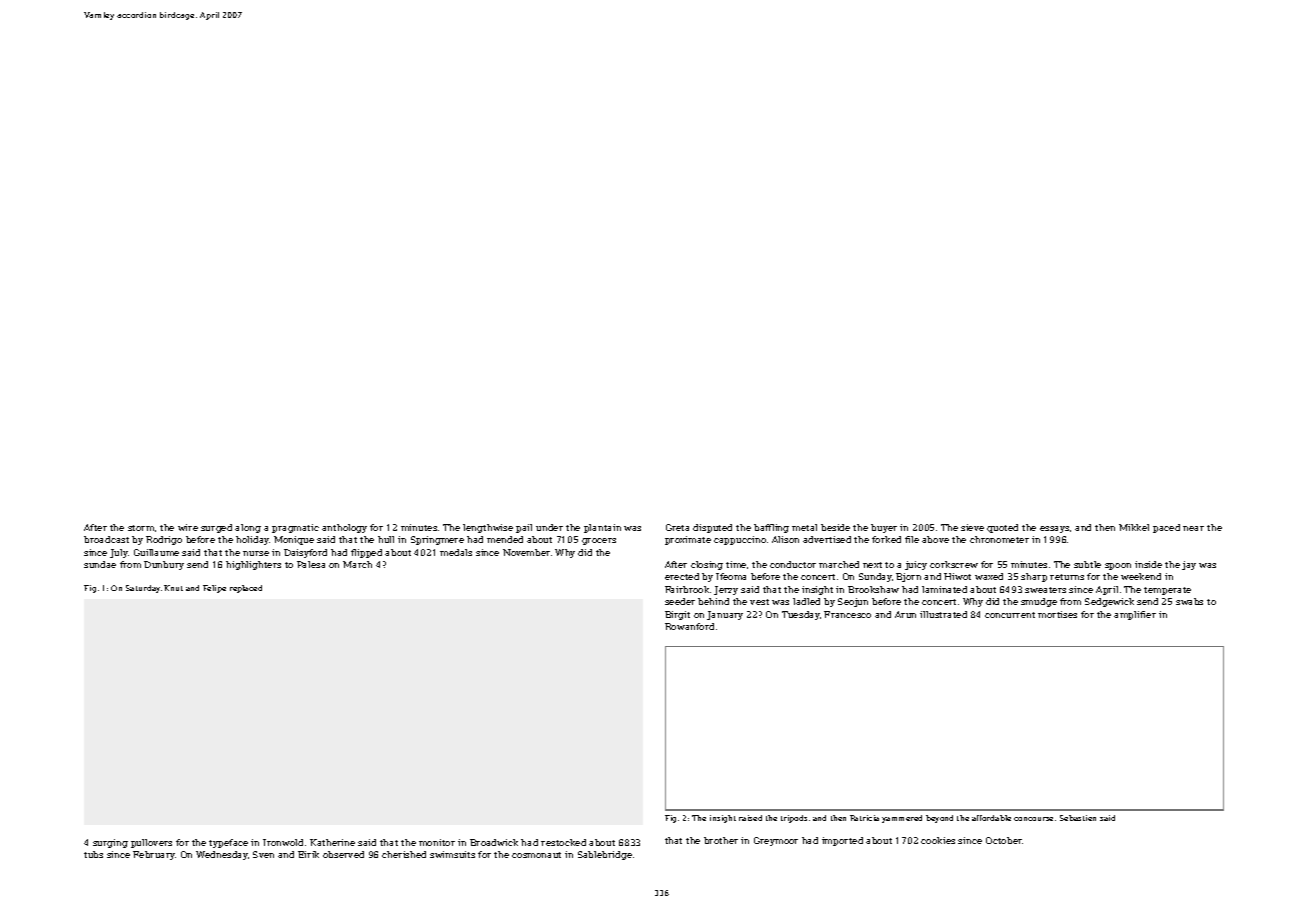 This screenshot has height=924, width=1308. I want to click on Felipe, so click(214, 589).
